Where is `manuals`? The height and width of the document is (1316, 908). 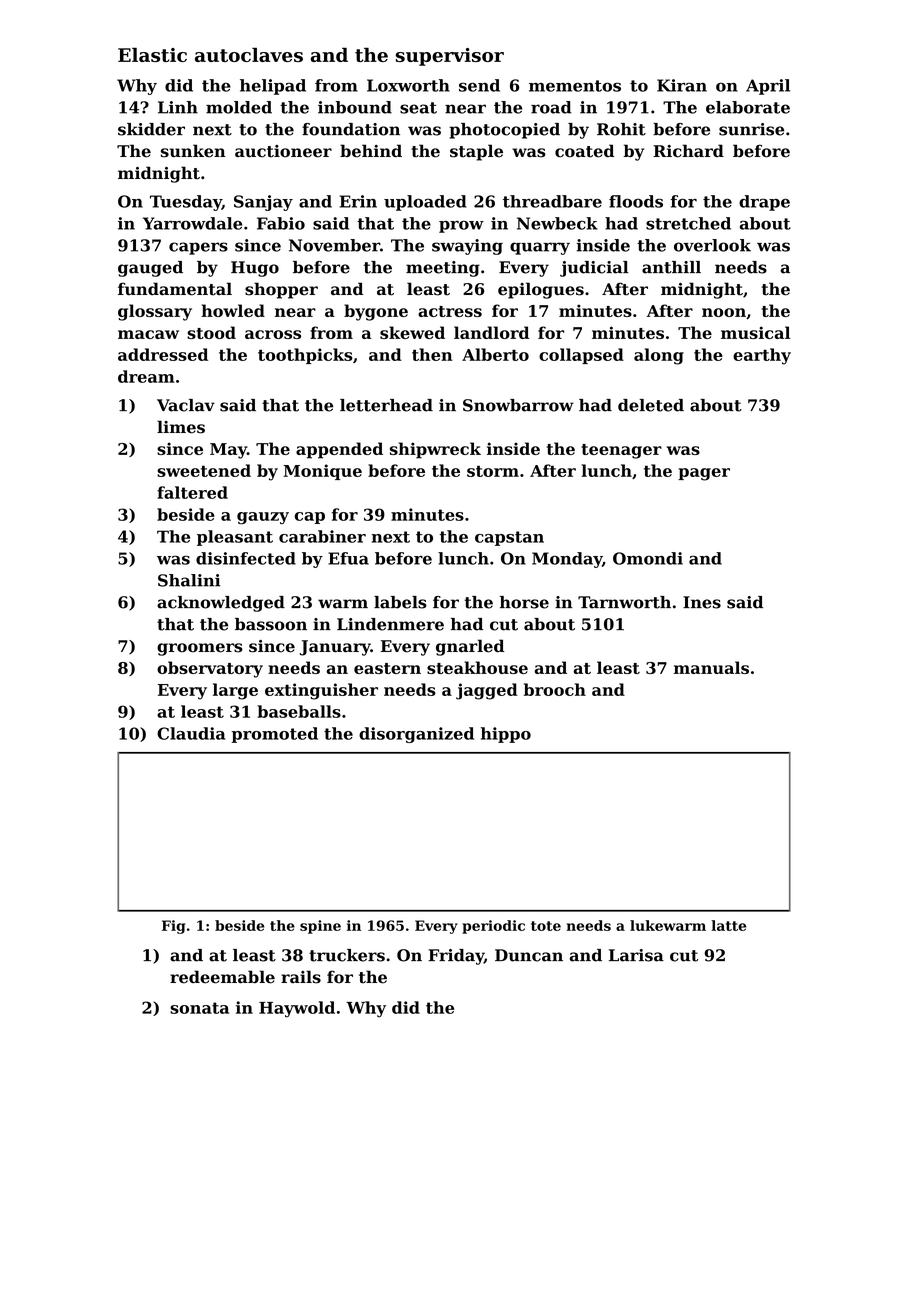
manuals is located at coordinates (711, 667).
